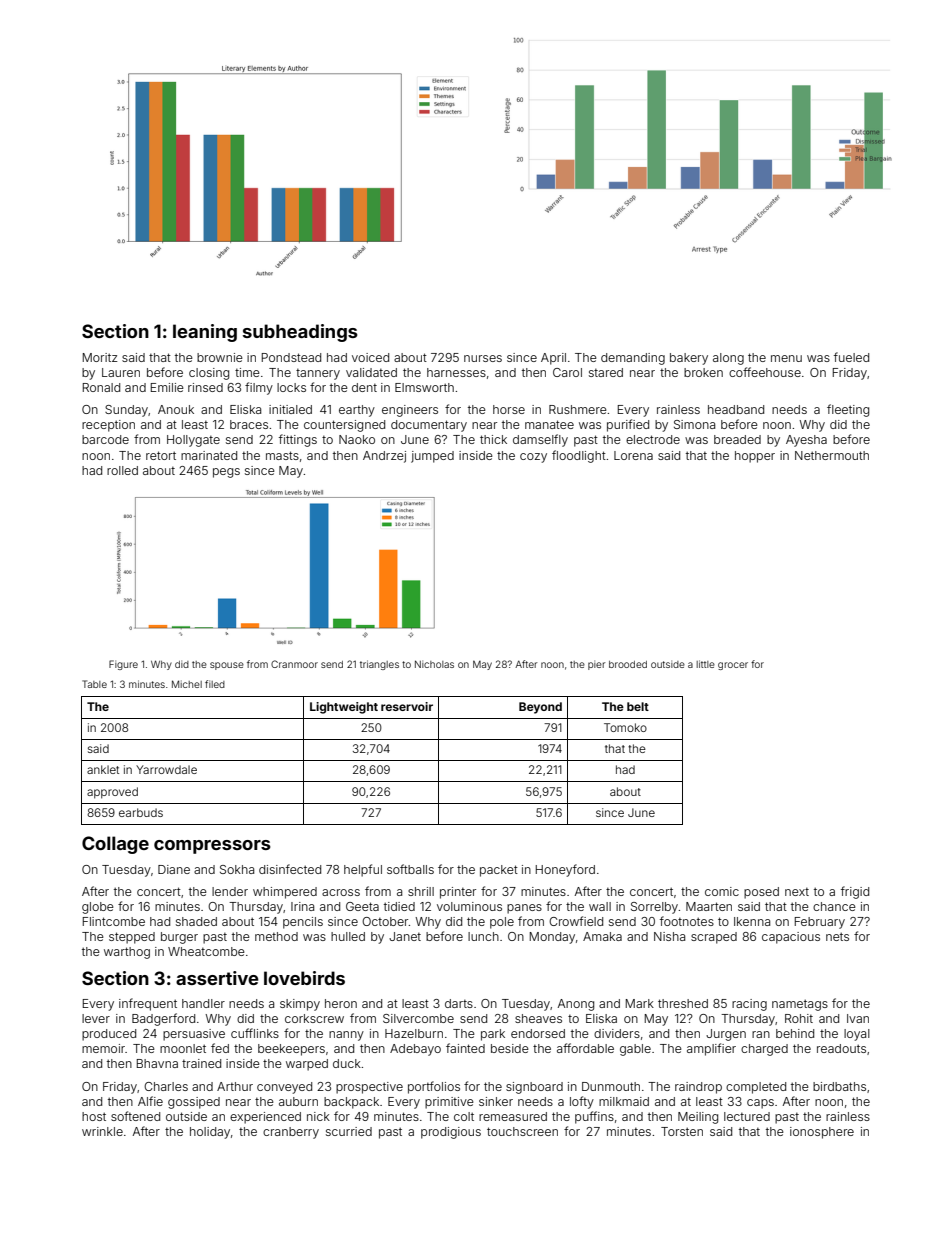  I want to click on holiday, so click(210, 1133).
